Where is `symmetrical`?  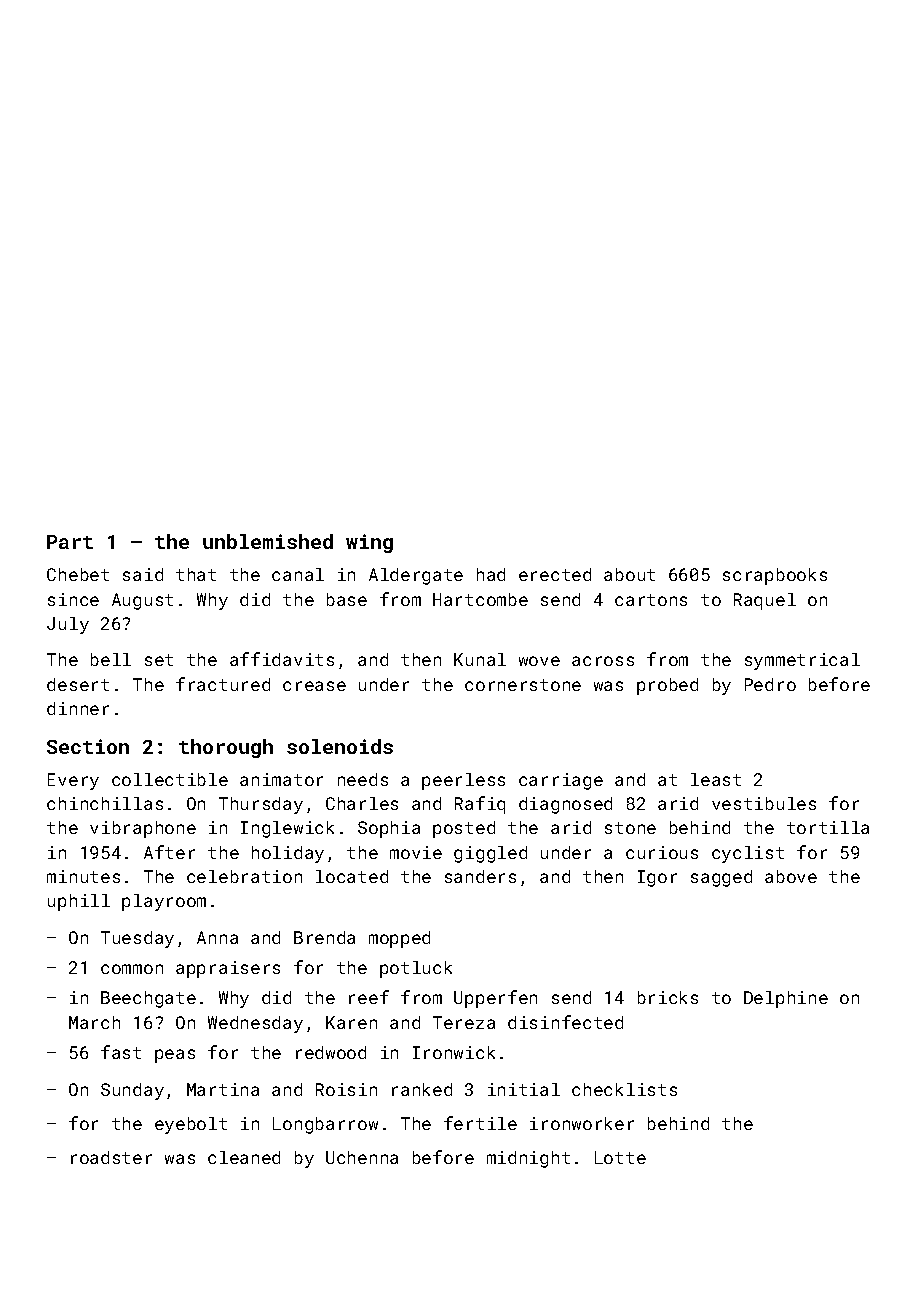
symmetrical is located at coordinates (802, 661).
